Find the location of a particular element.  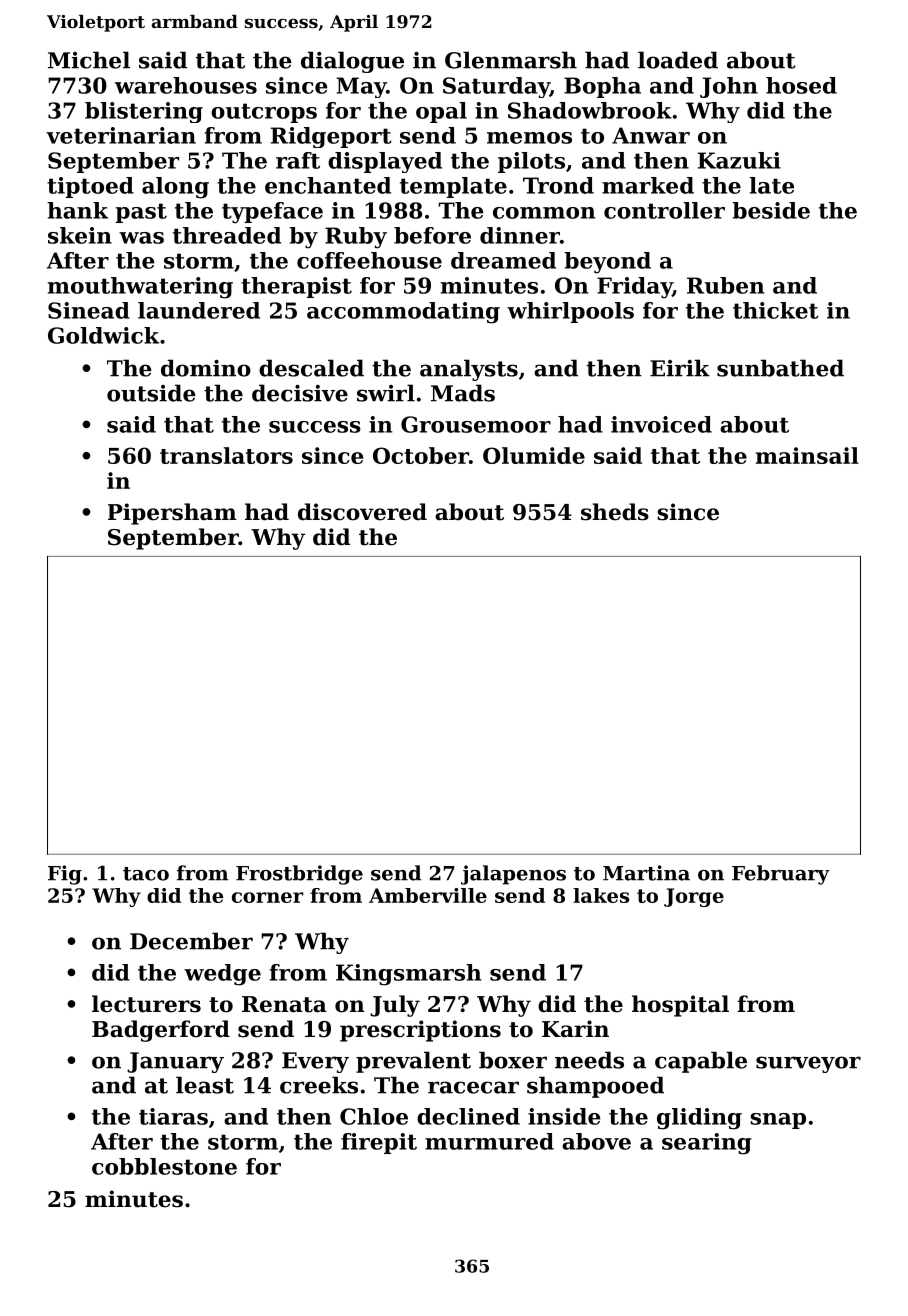

murmured is located at coordinates (489, 1141).
